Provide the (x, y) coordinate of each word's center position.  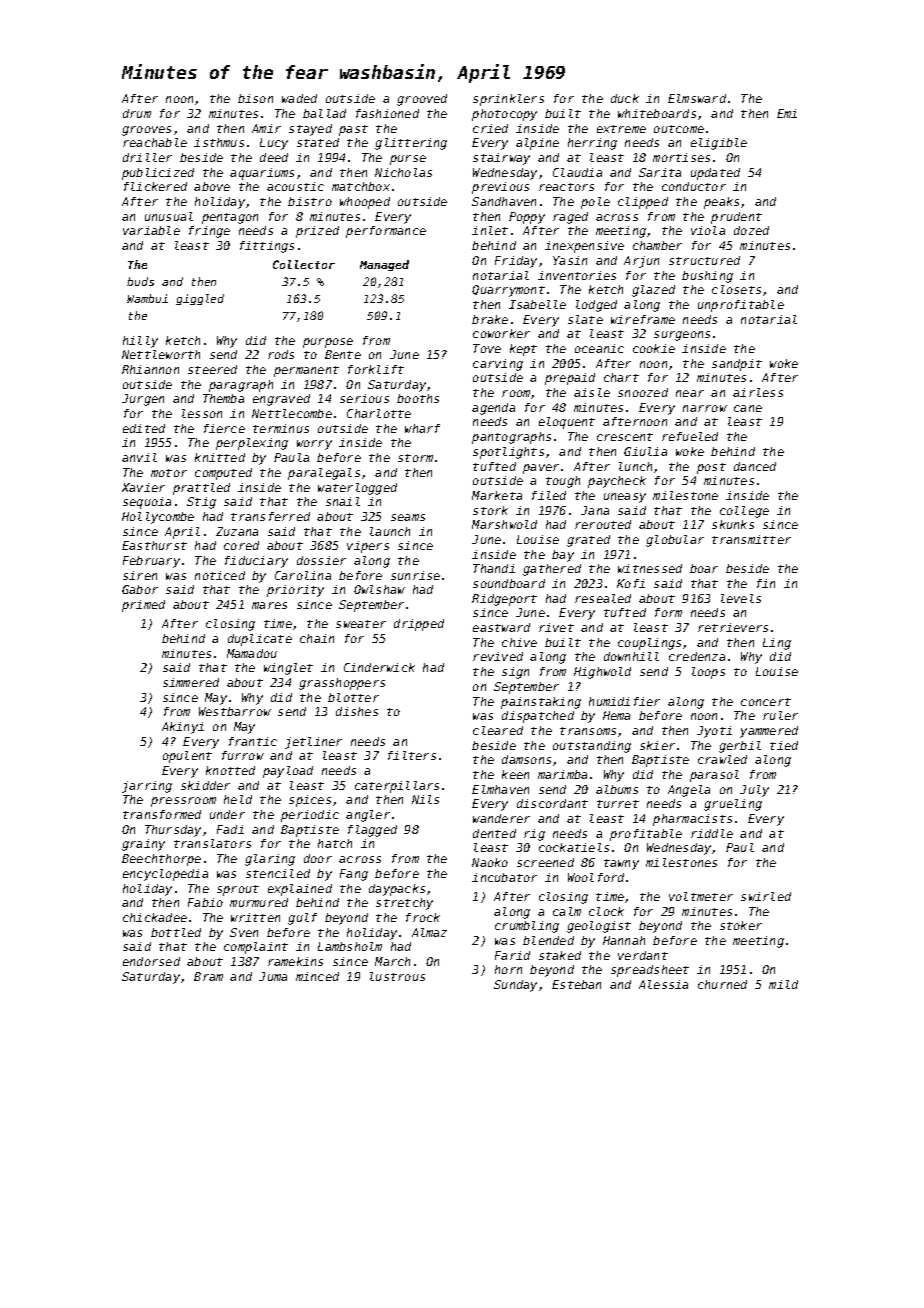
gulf (302, 919)
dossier (321, 560)
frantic (253, 741)
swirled (766, 896)
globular (675, 541)
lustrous (397, 976)
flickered (155, 186)
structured (704, 260)
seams (408, 517)
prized (317, 232)
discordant (552, 803)
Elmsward (697, 98)
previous (500, 188)
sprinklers (508, 100)
